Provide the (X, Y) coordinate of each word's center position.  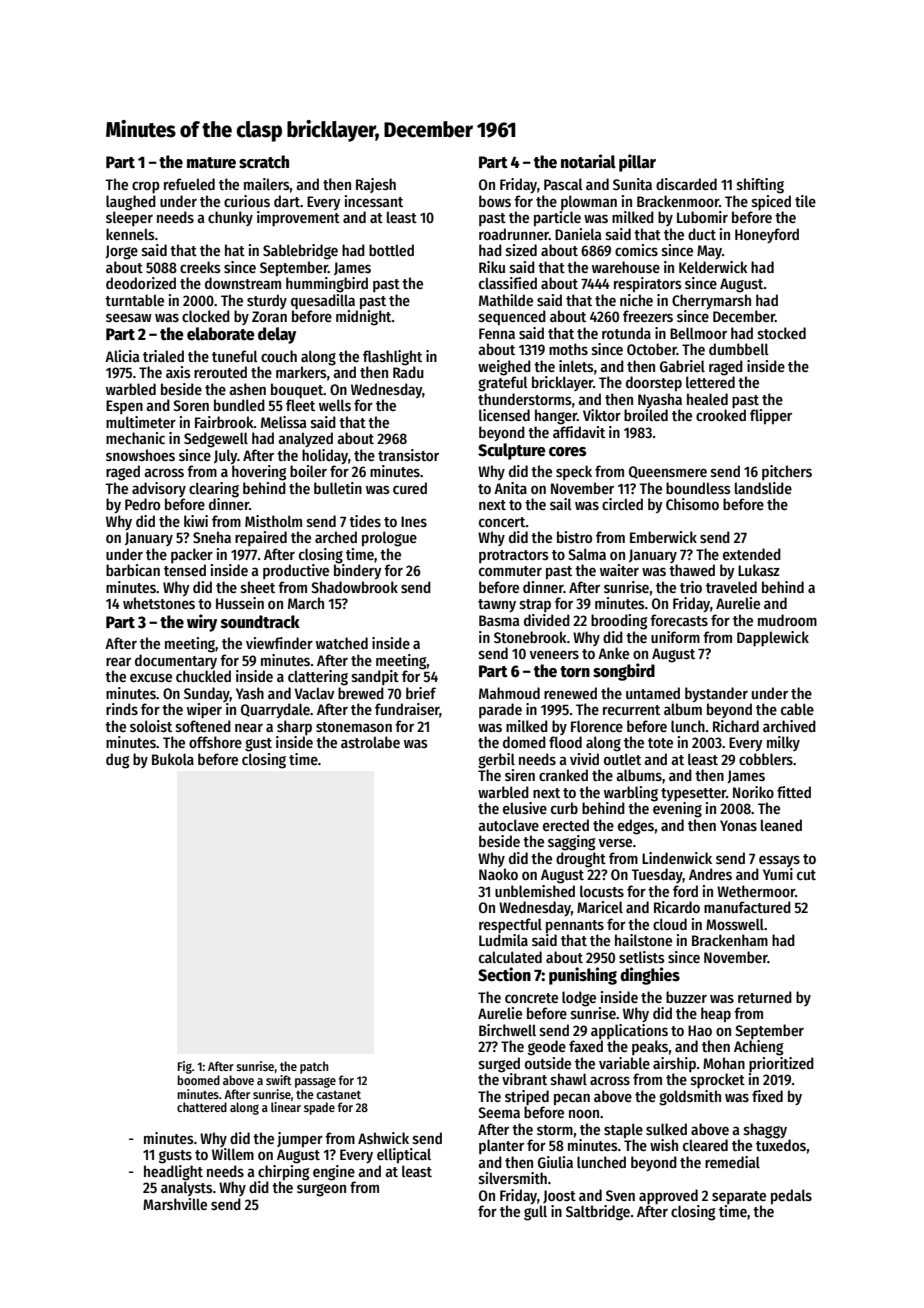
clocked (206, 316)
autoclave (508, 825)
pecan (572, 1099)
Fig (185, 1067)
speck (574, 472)
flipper (771, 416)
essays (779, 861)
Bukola (173, 759)
